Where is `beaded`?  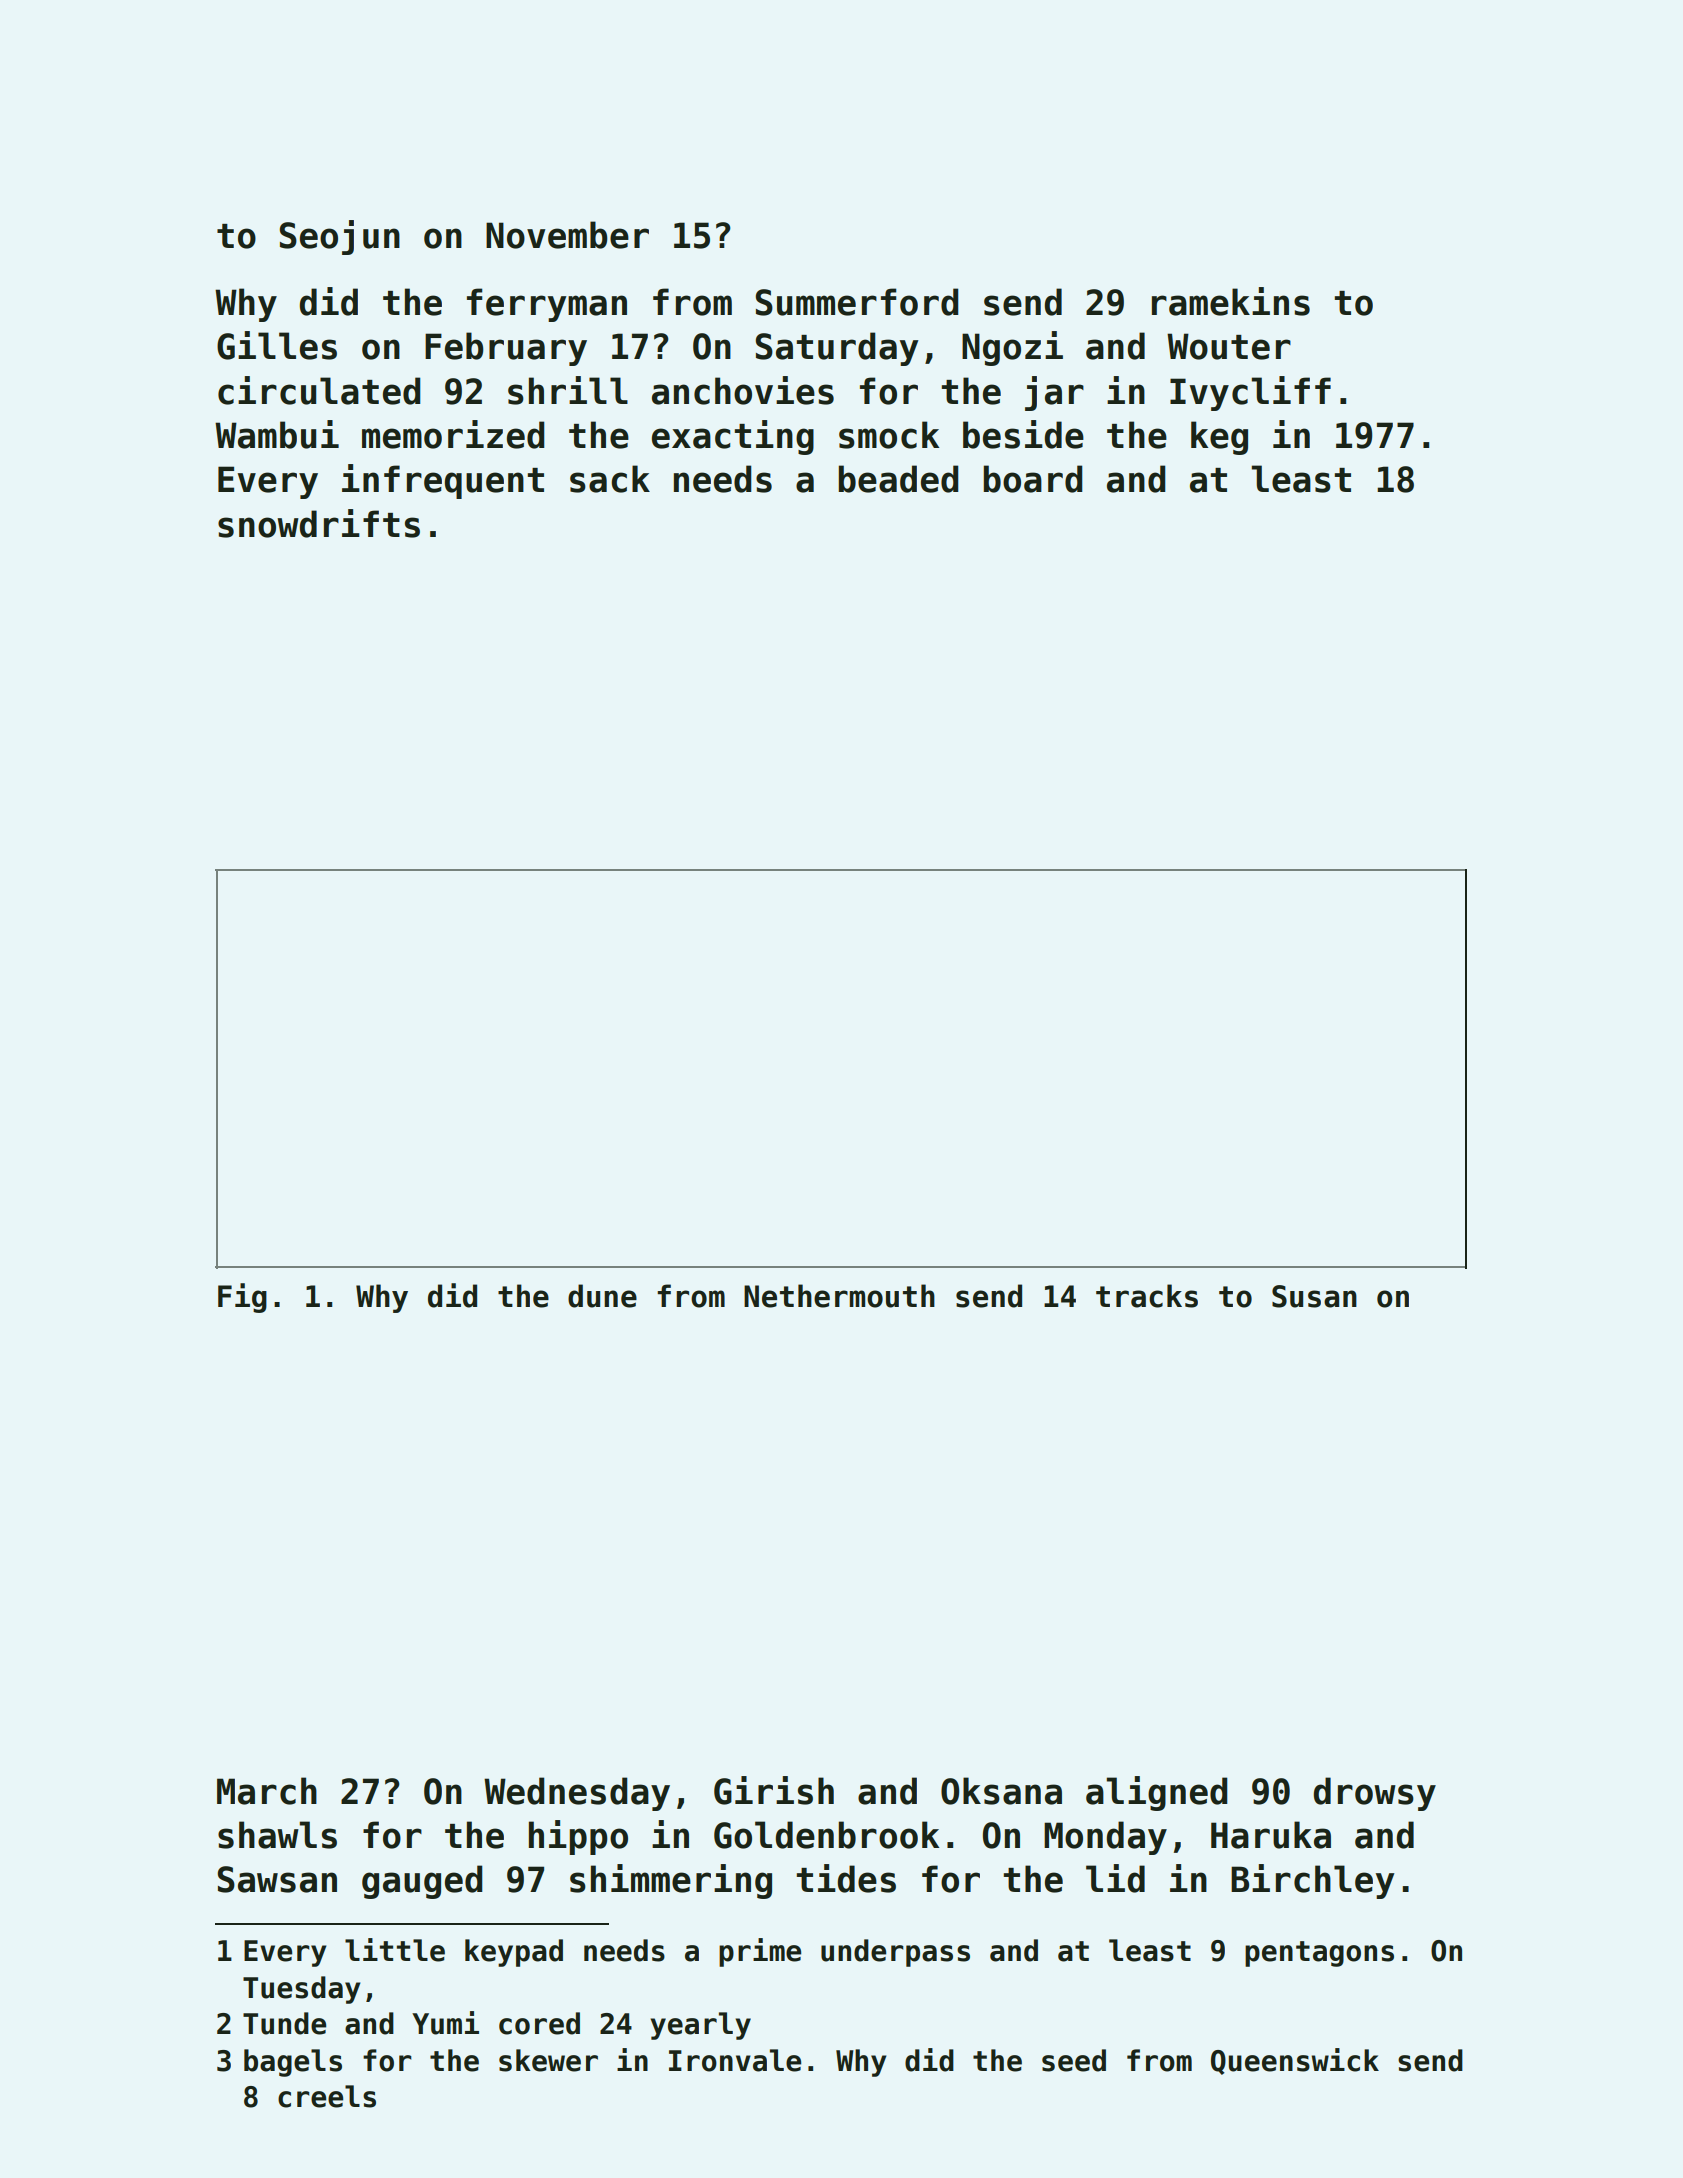
beaded is located at coordinates (898, 479).
